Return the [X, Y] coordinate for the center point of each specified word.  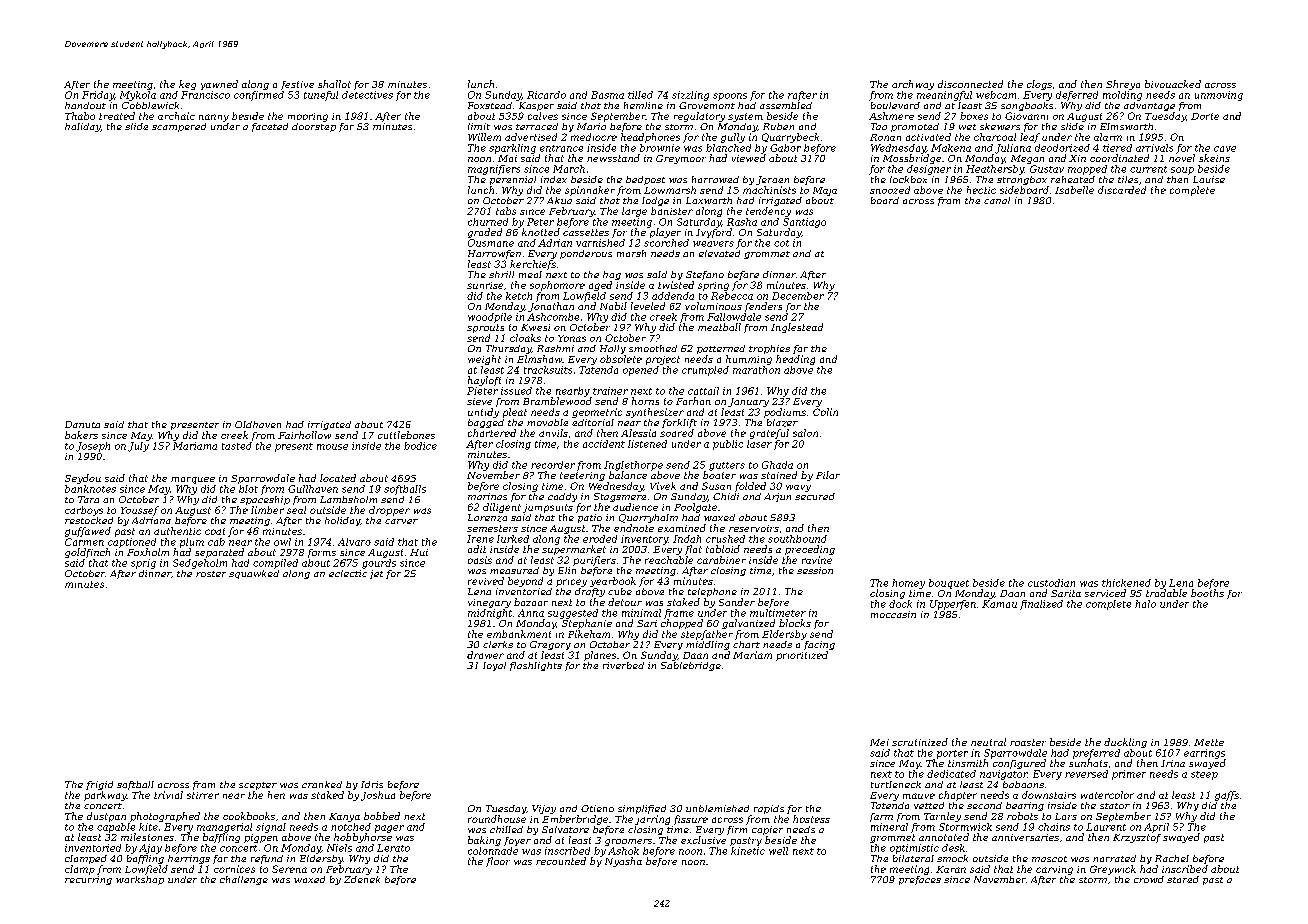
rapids [769, 809]
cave [1225, 149]
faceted [270, 127]
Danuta [82, 424]
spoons [730, 97]
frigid [99, 785]
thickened [1126, 583]
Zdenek [362, 879]
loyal [494, 666]
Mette [1209, 742]
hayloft [484, 381]
